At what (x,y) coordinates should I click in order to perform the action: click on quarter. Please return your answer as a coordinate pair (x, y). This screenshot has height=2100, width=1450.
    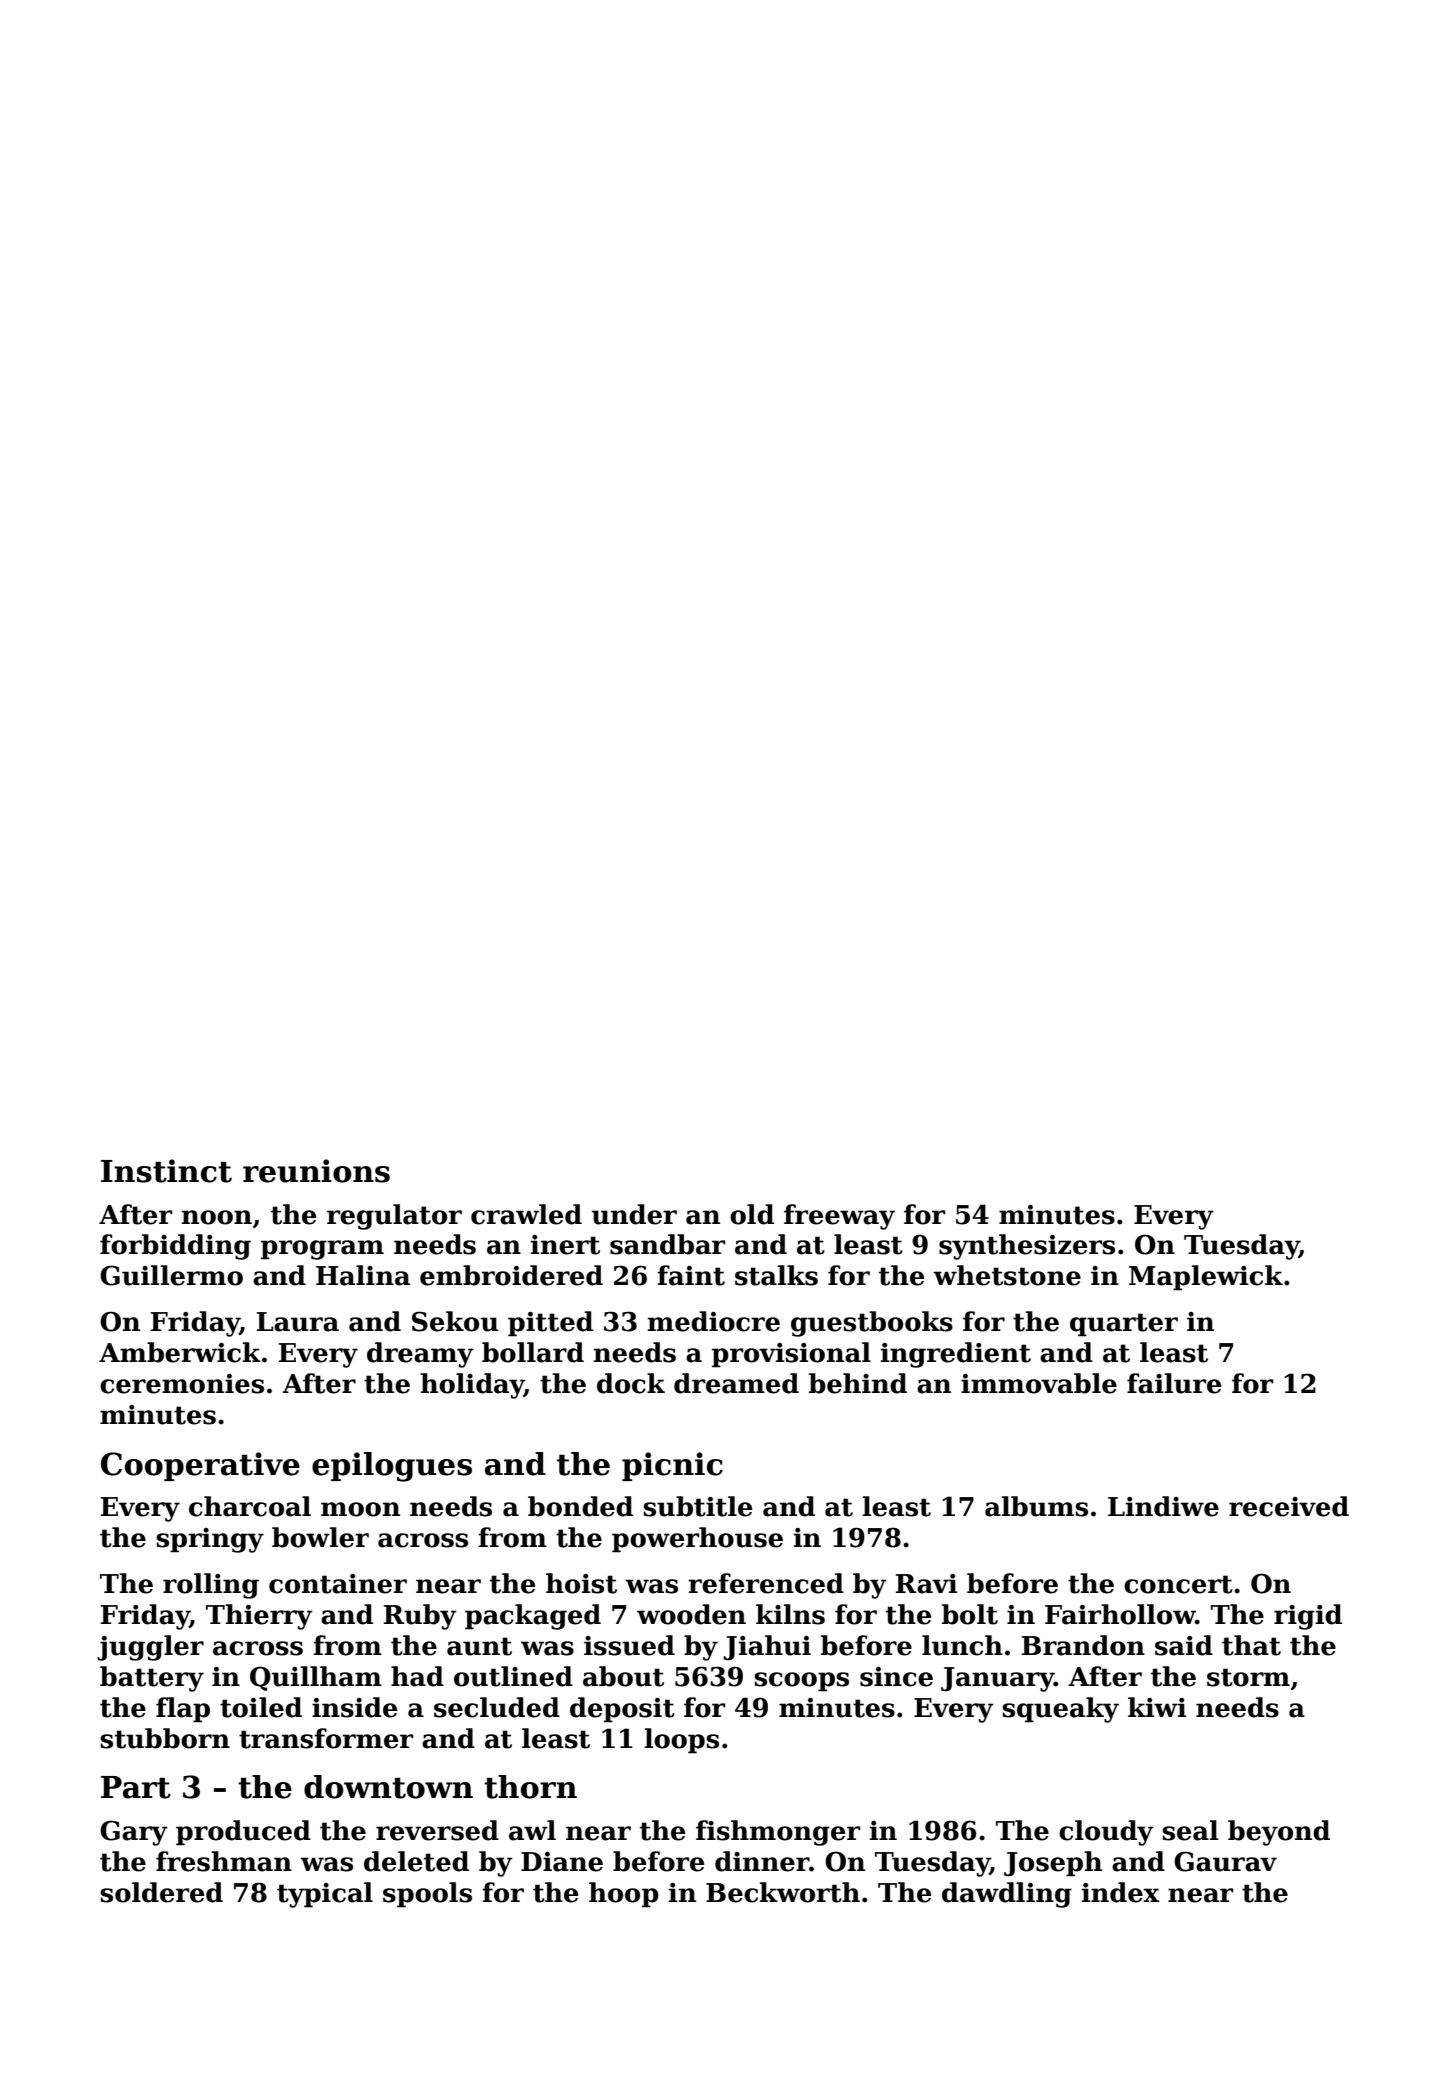
    Looking at the image, I should click on (1124, 1325).
